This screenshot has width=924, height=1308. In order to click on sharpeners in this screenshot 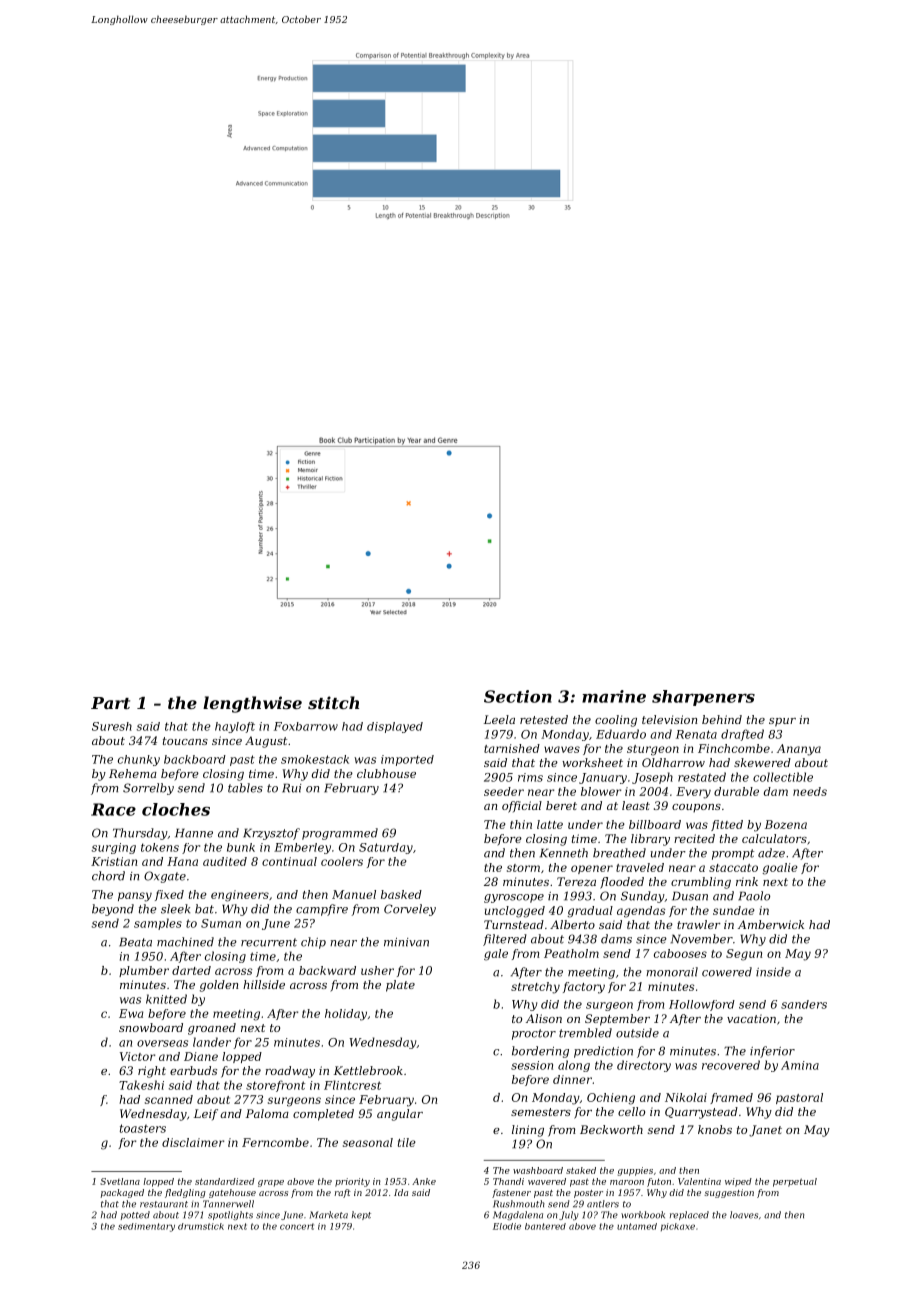, I will do `click(703, 698)`.
